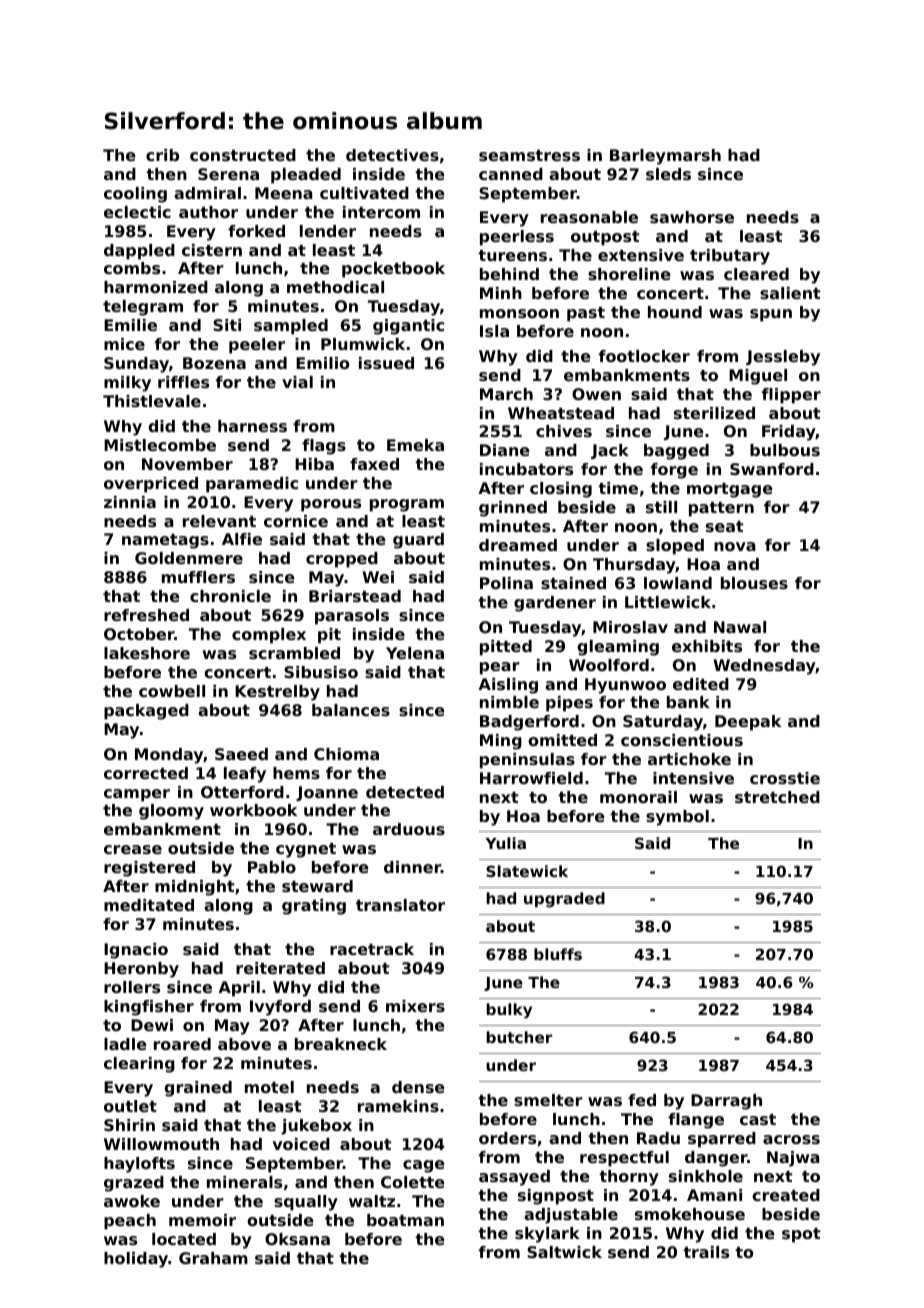 This screenshot has height=1308, width=924. What do you see at coordinates (665, 157) in the screenshot?
I see `Barleymarsh` at bounding box center [665, 157].
